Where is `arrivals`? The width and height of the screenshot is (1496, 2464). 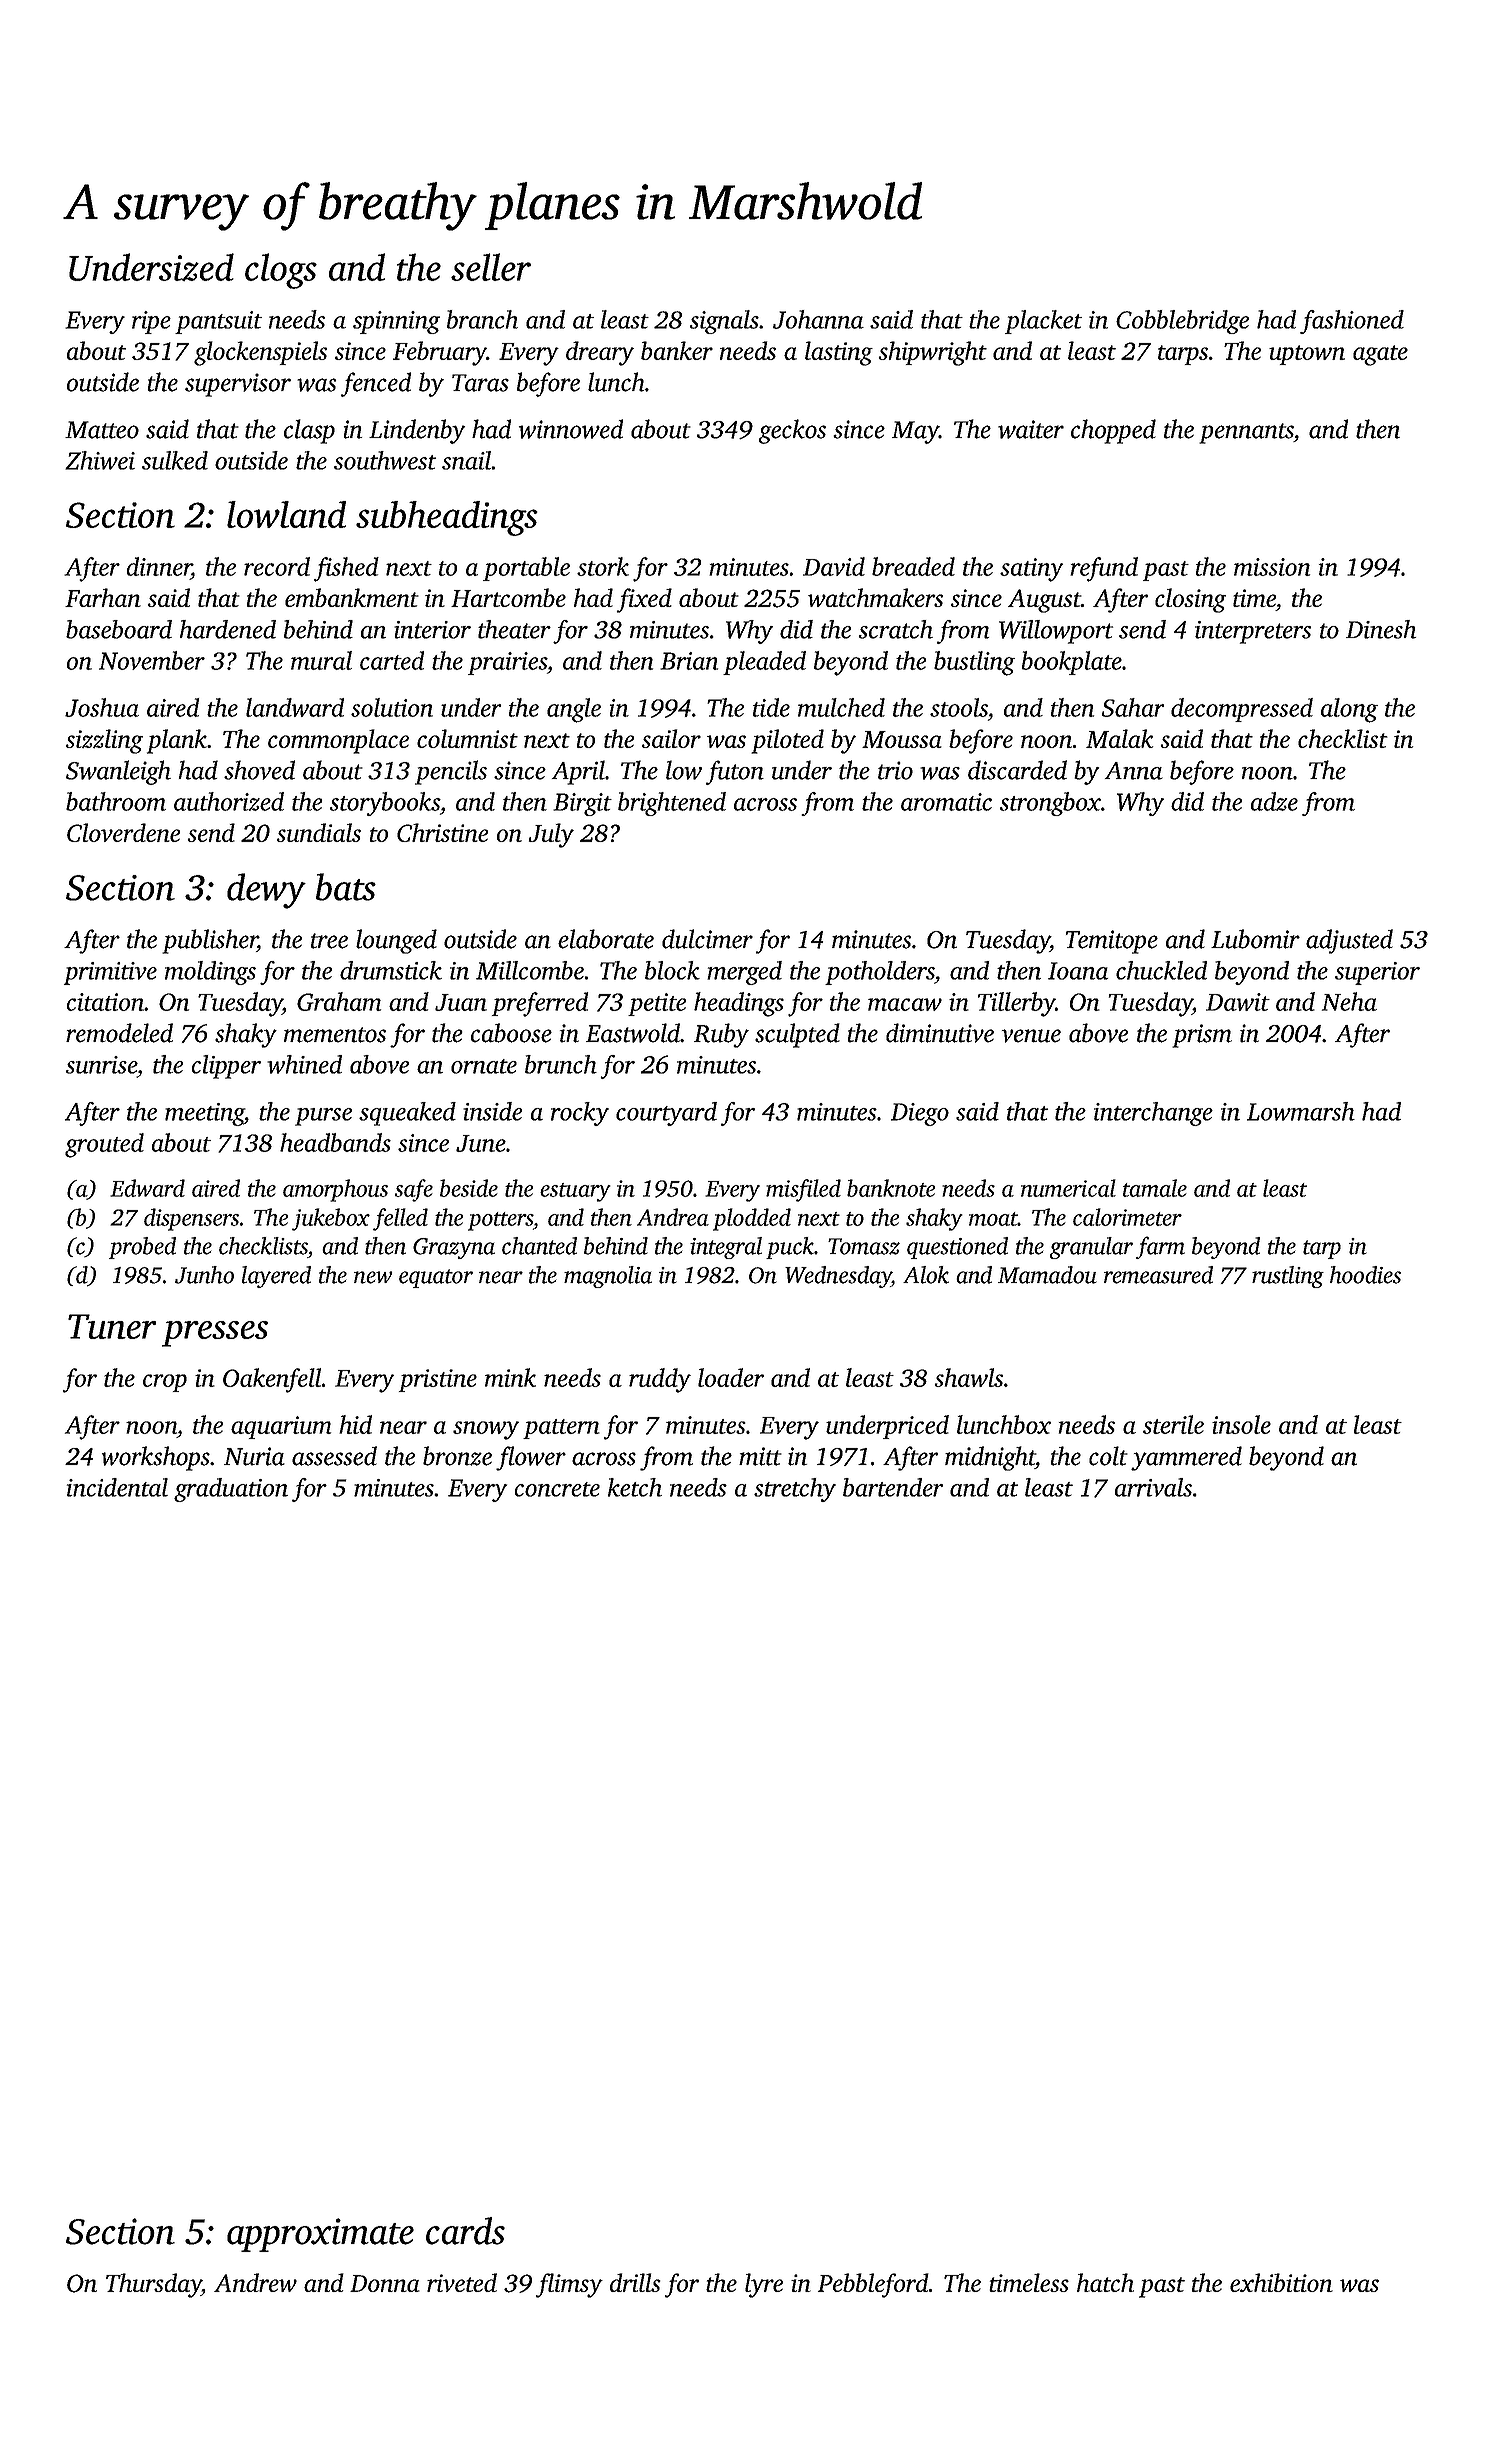 arrivals is located at coordinates (1153, 1487).
